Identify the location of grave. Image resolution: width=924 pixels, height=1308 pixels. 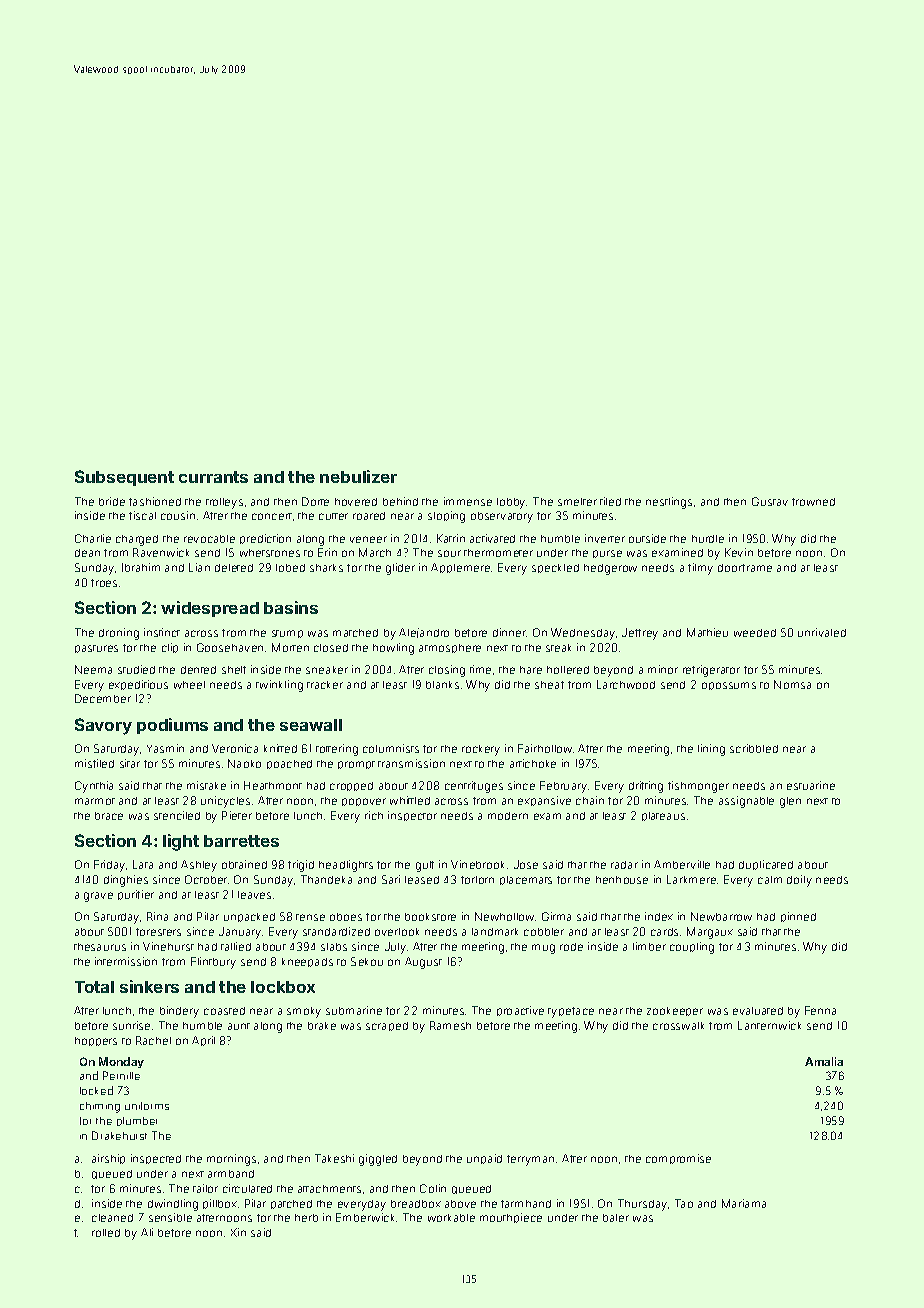
(98, 897).
